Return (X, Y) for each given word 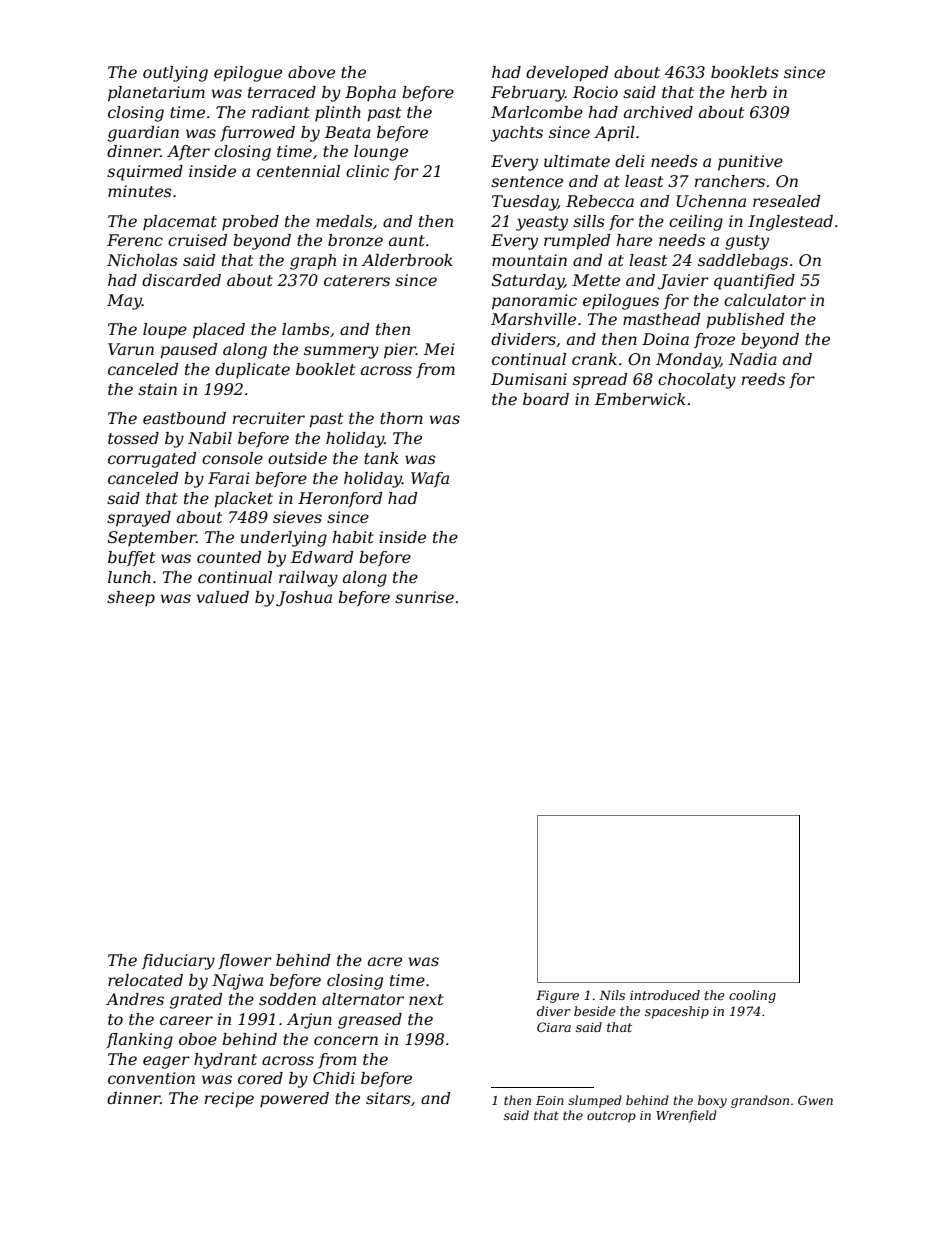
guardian (143, 134)
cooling (752, 996)
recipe (229, 1100)
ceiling (696, 223)
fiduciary (178, 962)
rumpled (577, 242)
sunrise (424, 597)
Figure (557, 996)
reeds (763, 379)
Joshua (304, 599)
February (528, 94)
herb (749, 92)
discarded (181, 280)
